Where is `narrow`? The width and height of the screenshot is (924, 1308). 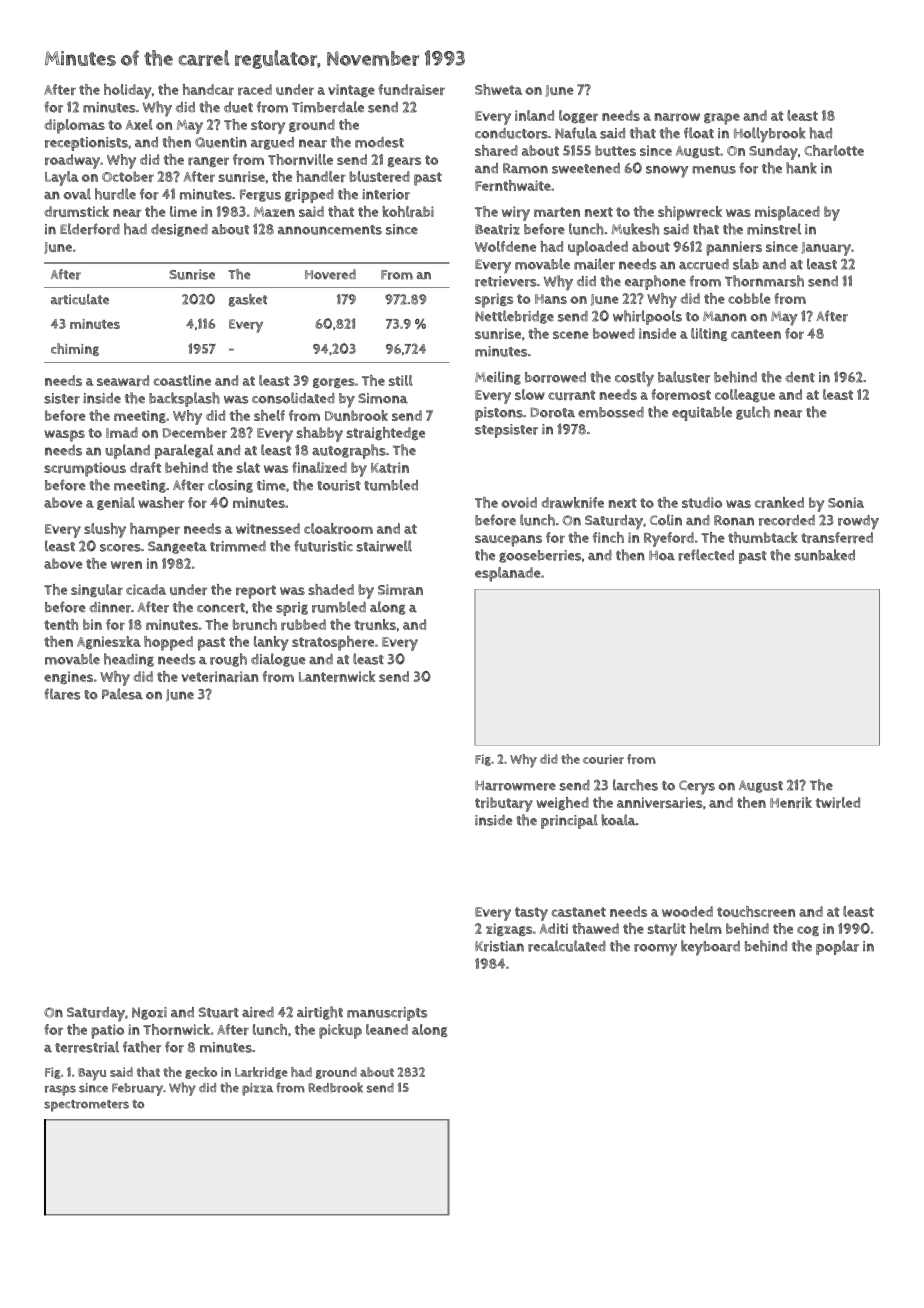
narrow is located at coordinates (677, 117).
